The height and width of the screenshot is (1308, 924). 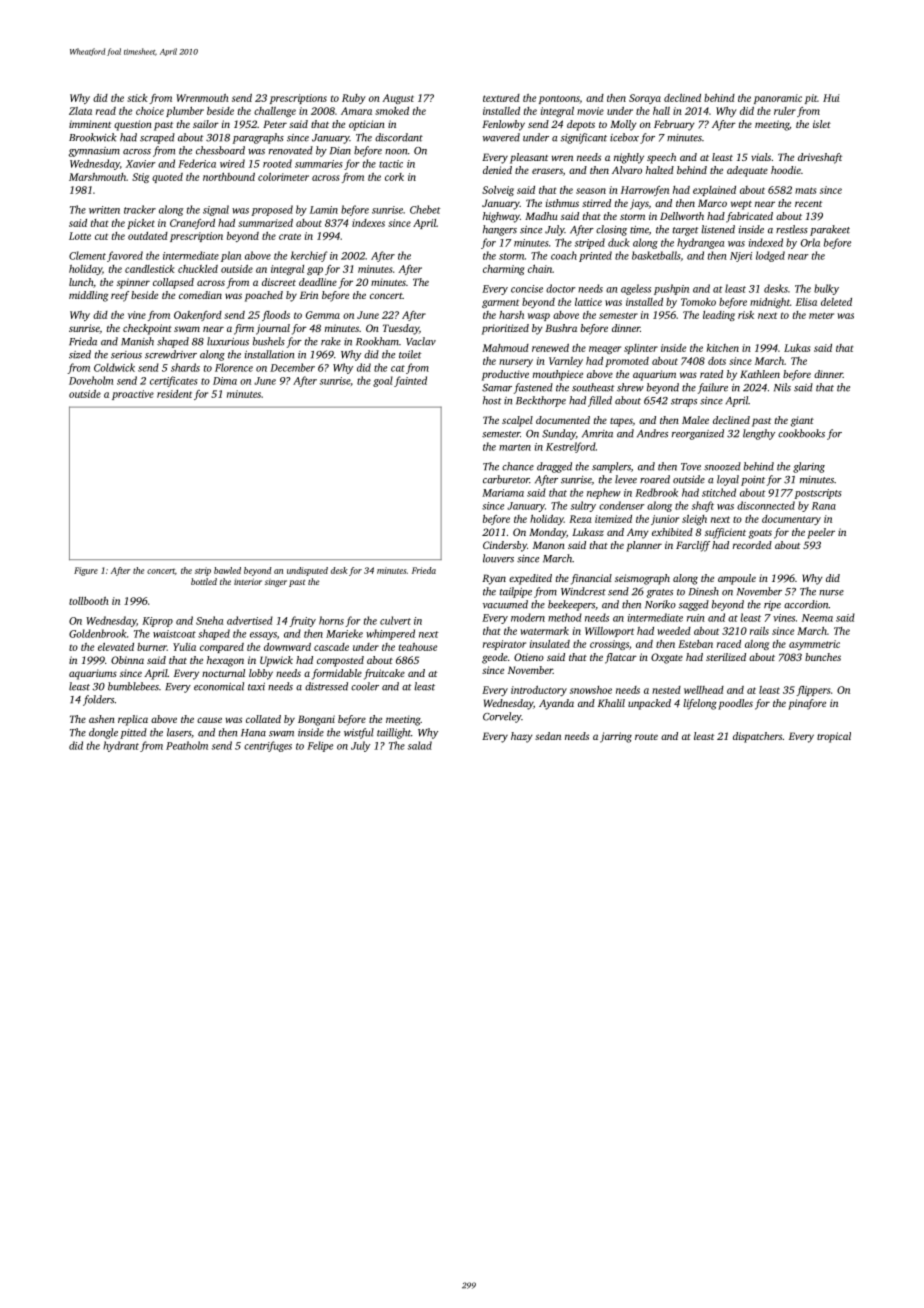 What do you see at coordinates (185, 112) in the screenshot?
I see `plumber` at bounding box center [185, 112].
